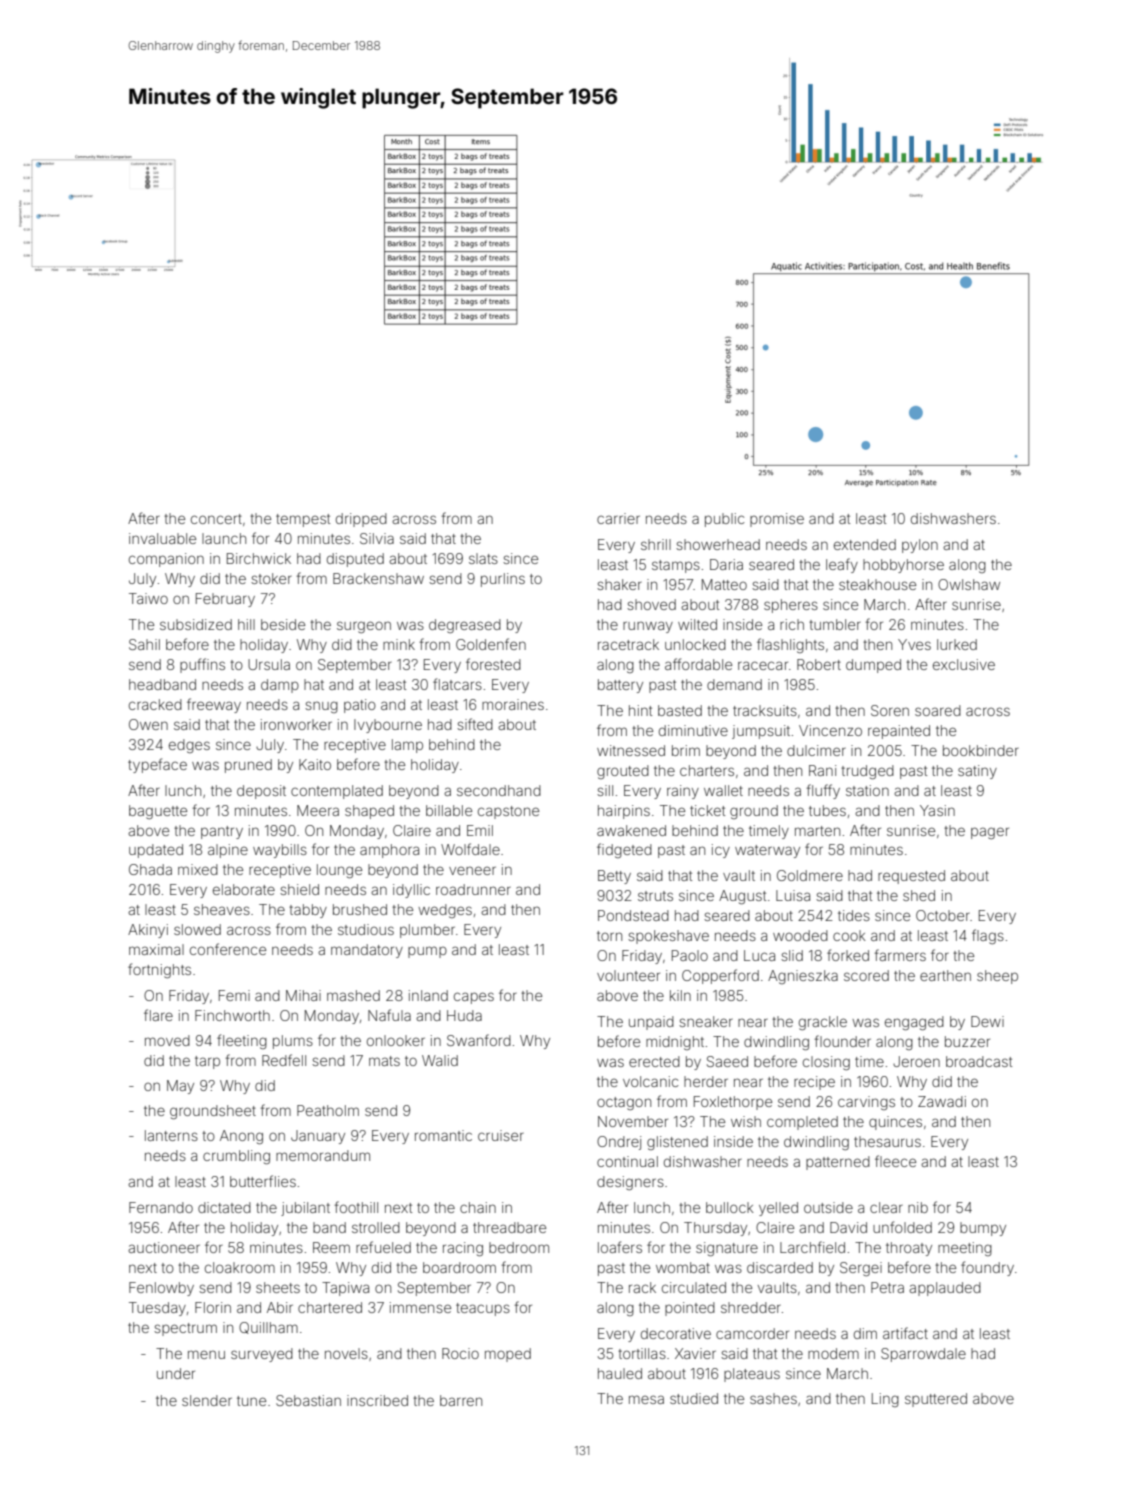 The image size is (1148, 1486). Describe the element at coordinates (680, 710) in the document. I see `basted` at that location.
